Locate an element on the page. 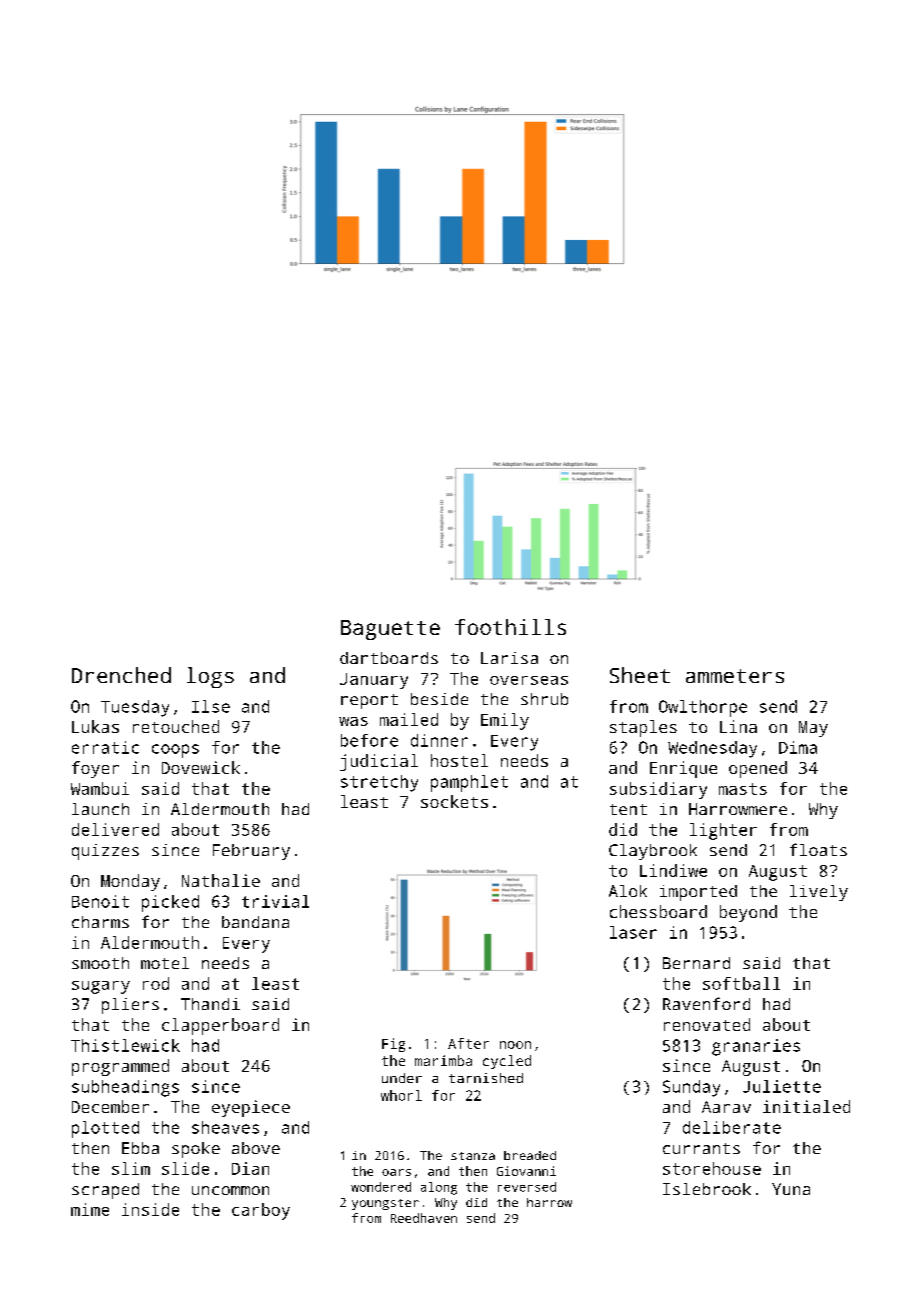 Image resolution: width=924 pixels, height=1308 pixels. retouched is located at coordinates (176, 726).
